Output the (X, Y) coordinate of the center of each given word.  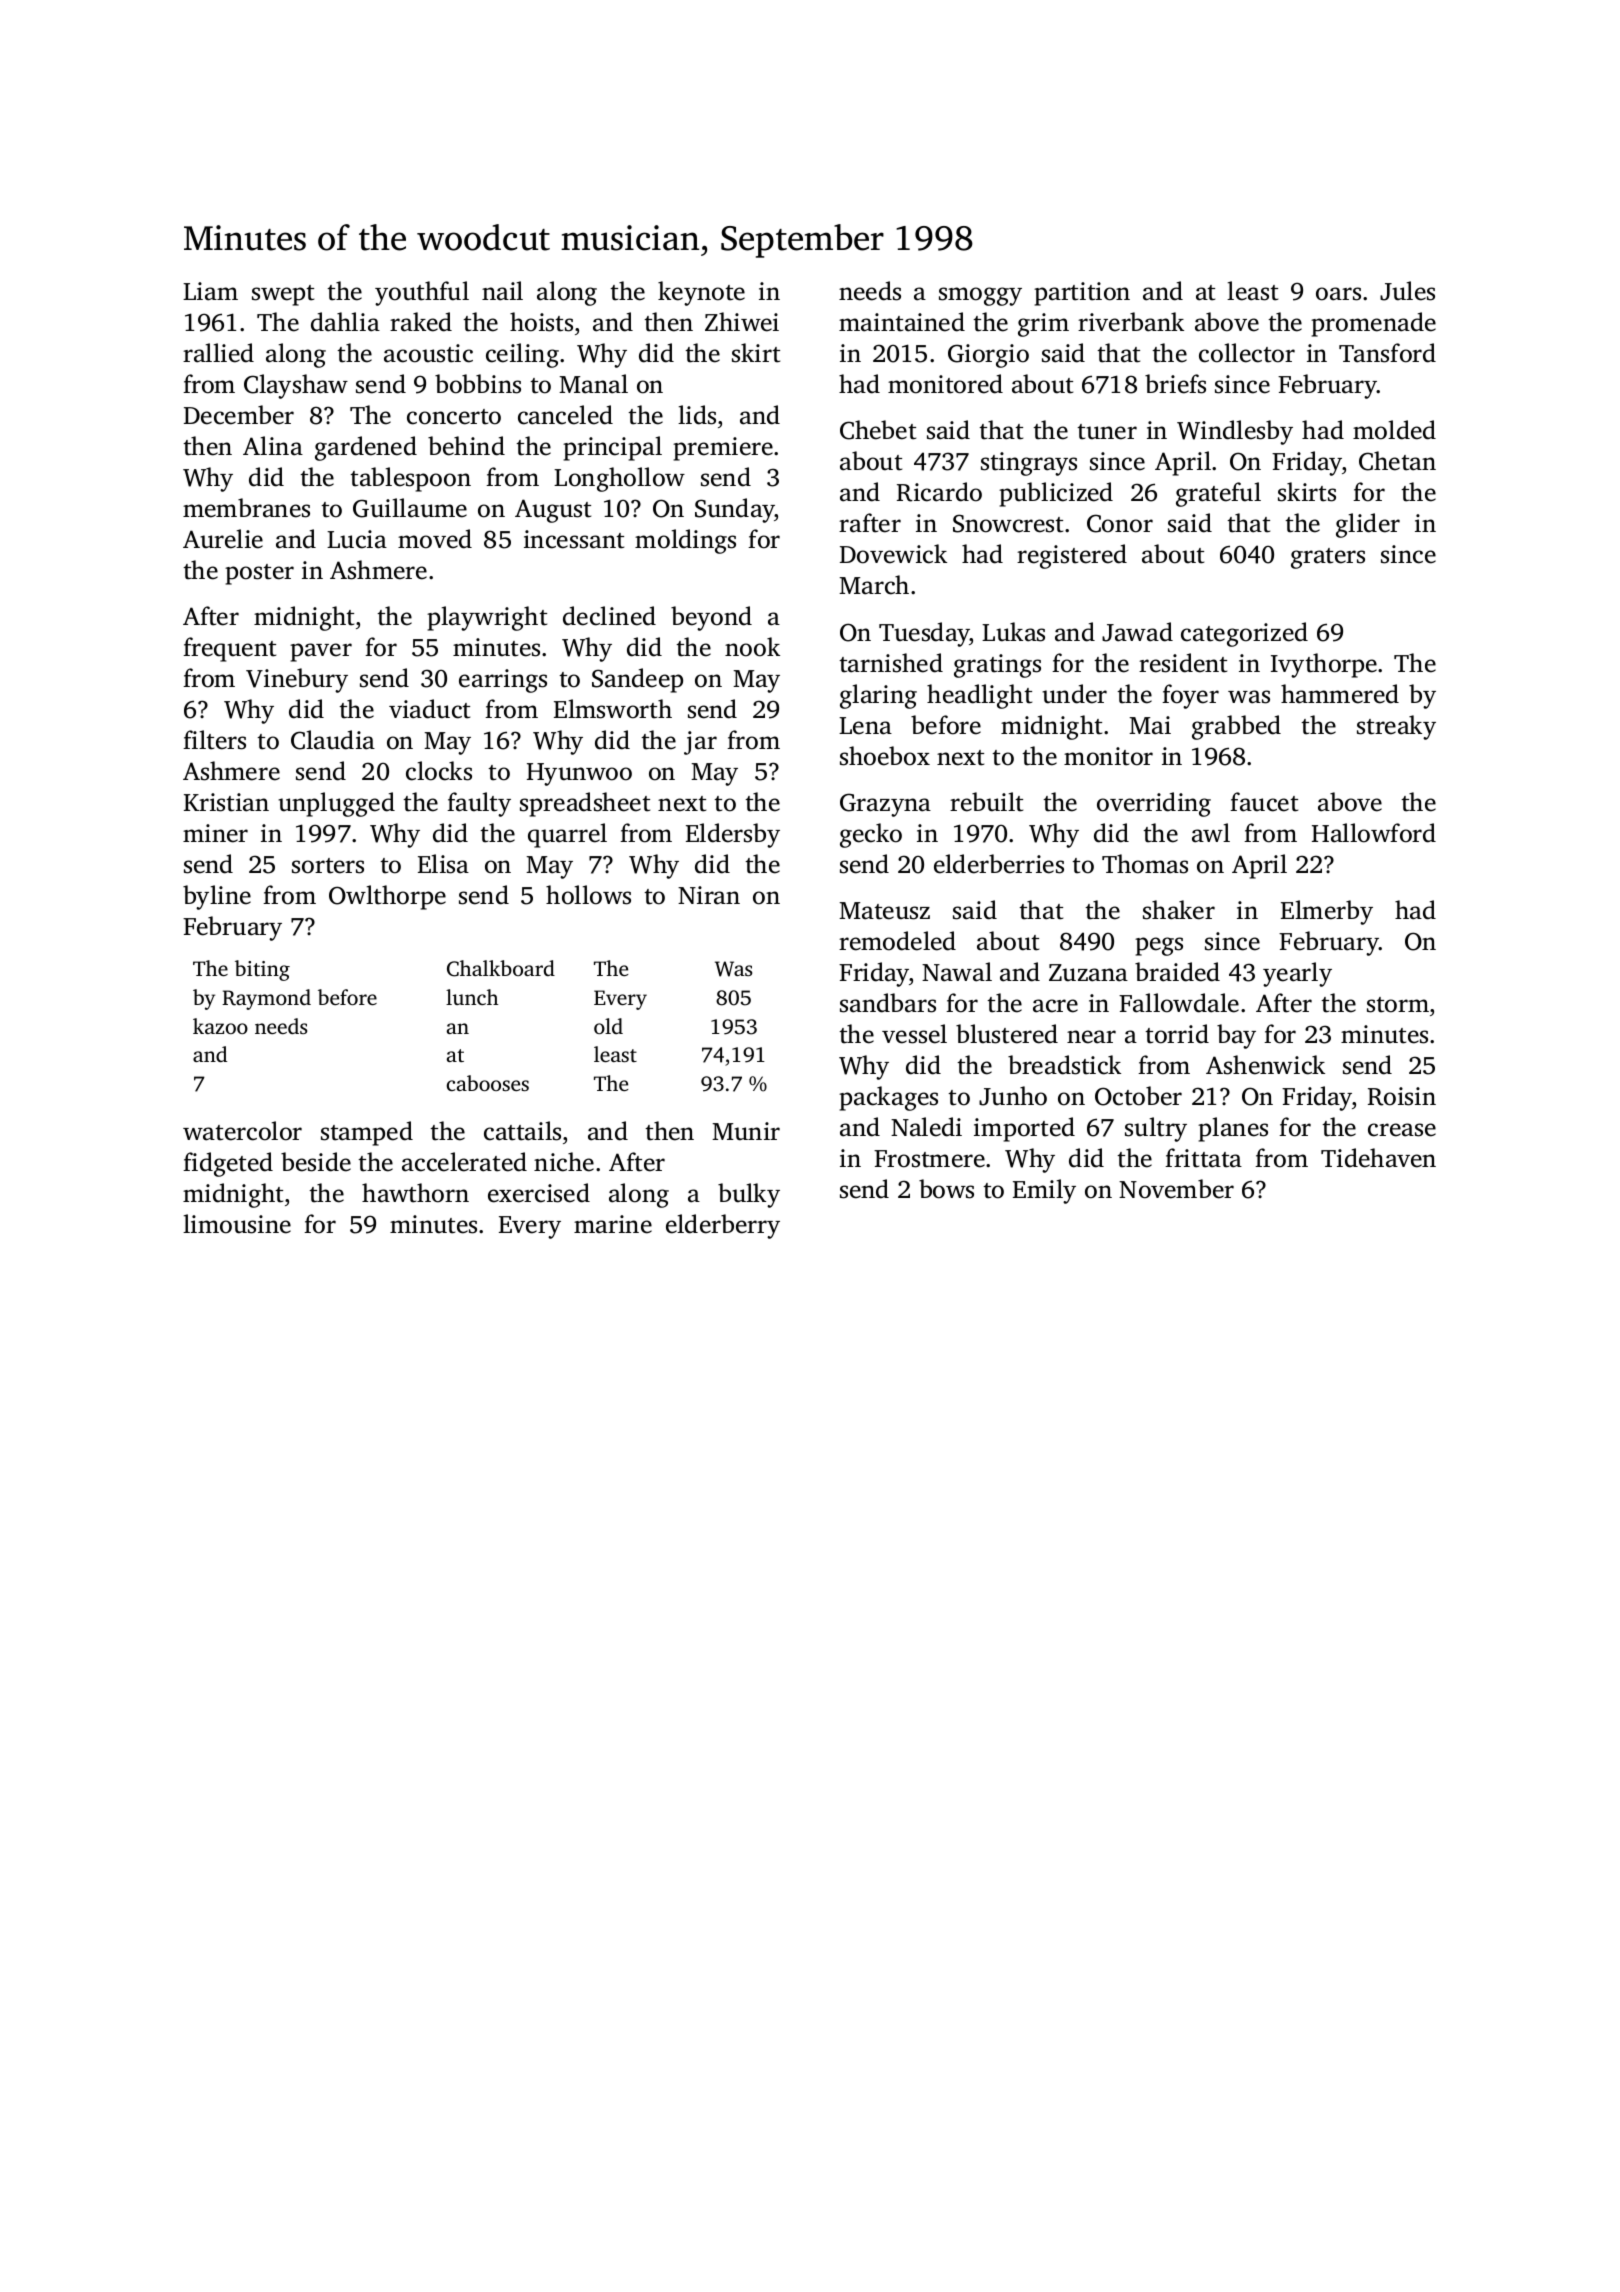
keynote (701, 293)
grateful (1218, 494)
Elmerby (1327, 912)
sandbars (888, 1003)
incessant (574, 539)
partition (1082, 294)
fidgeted (228, 1164)
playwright (487, 618)
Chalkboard (501, 968)
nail (502, 291)
